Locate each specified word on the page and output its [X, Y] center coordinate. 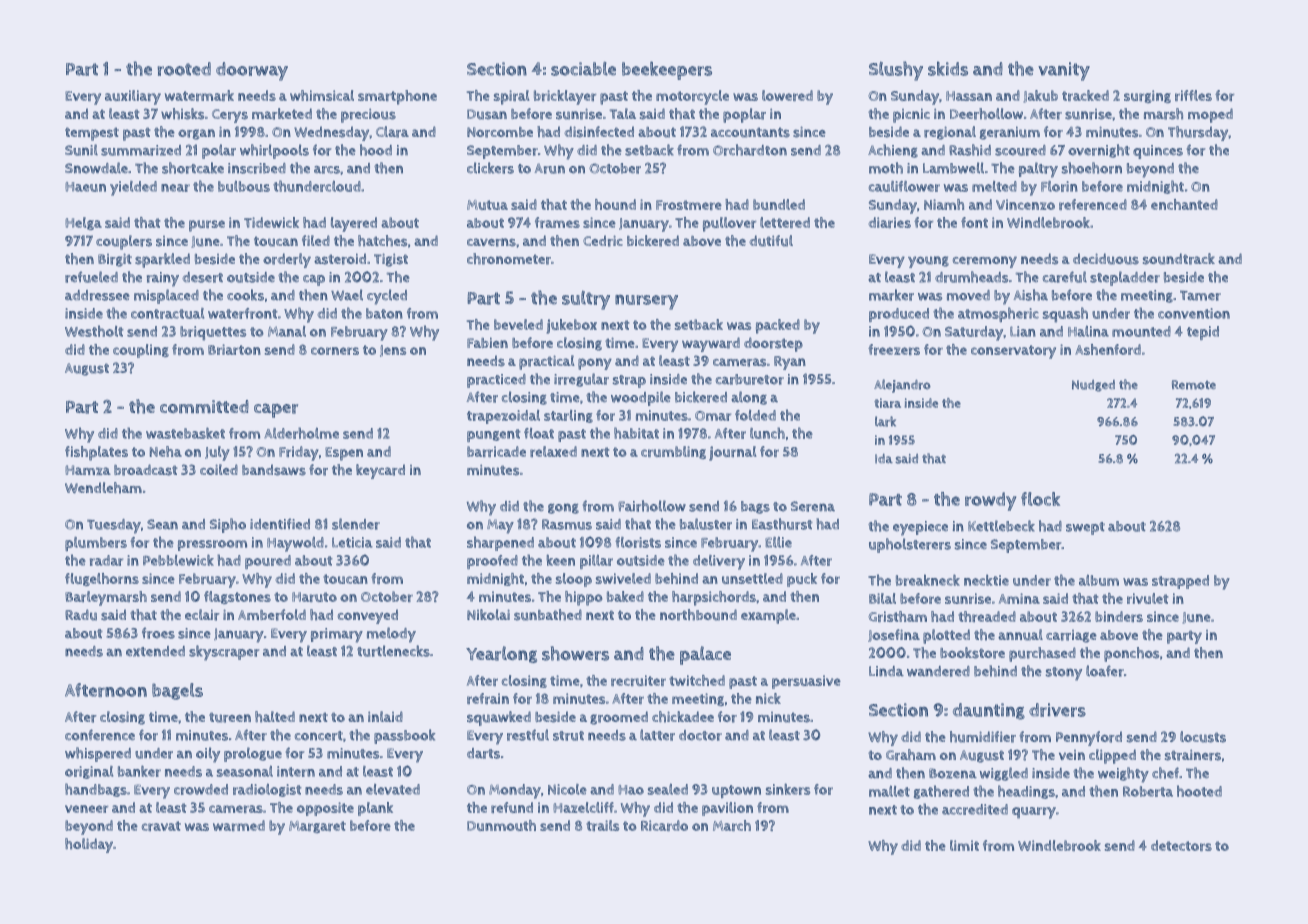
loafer [1105, 671]
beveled [518, 324]
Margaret [317, 827]
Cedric [603, 241]
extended [155, 651]
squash [1065, 315]
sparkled [162, 260]
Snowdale [96, 168]
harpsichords [714, 598]
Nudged [1093, 386]
